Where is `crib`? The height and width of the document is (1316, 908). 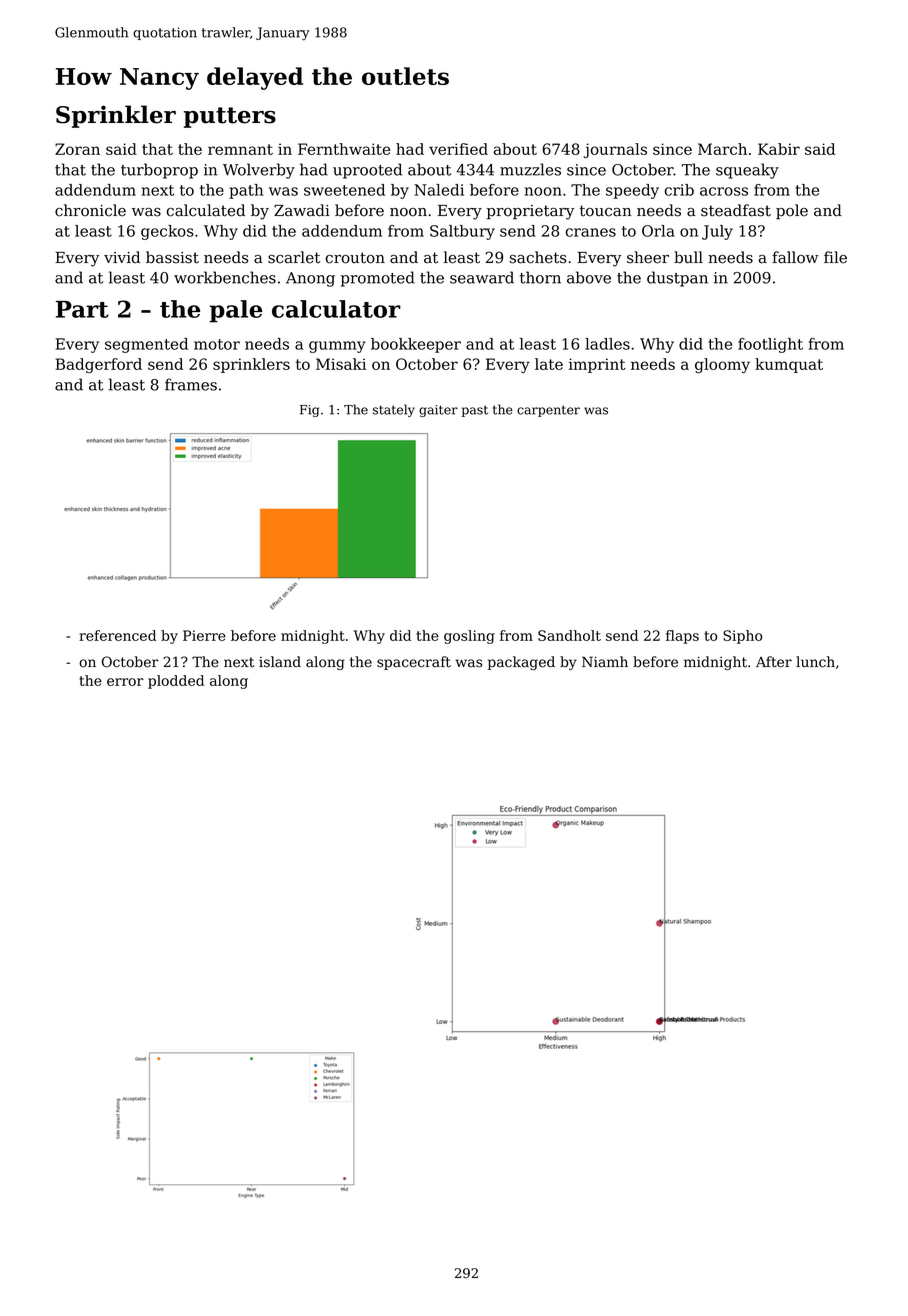
crib is located at coordinates (679, 190).
